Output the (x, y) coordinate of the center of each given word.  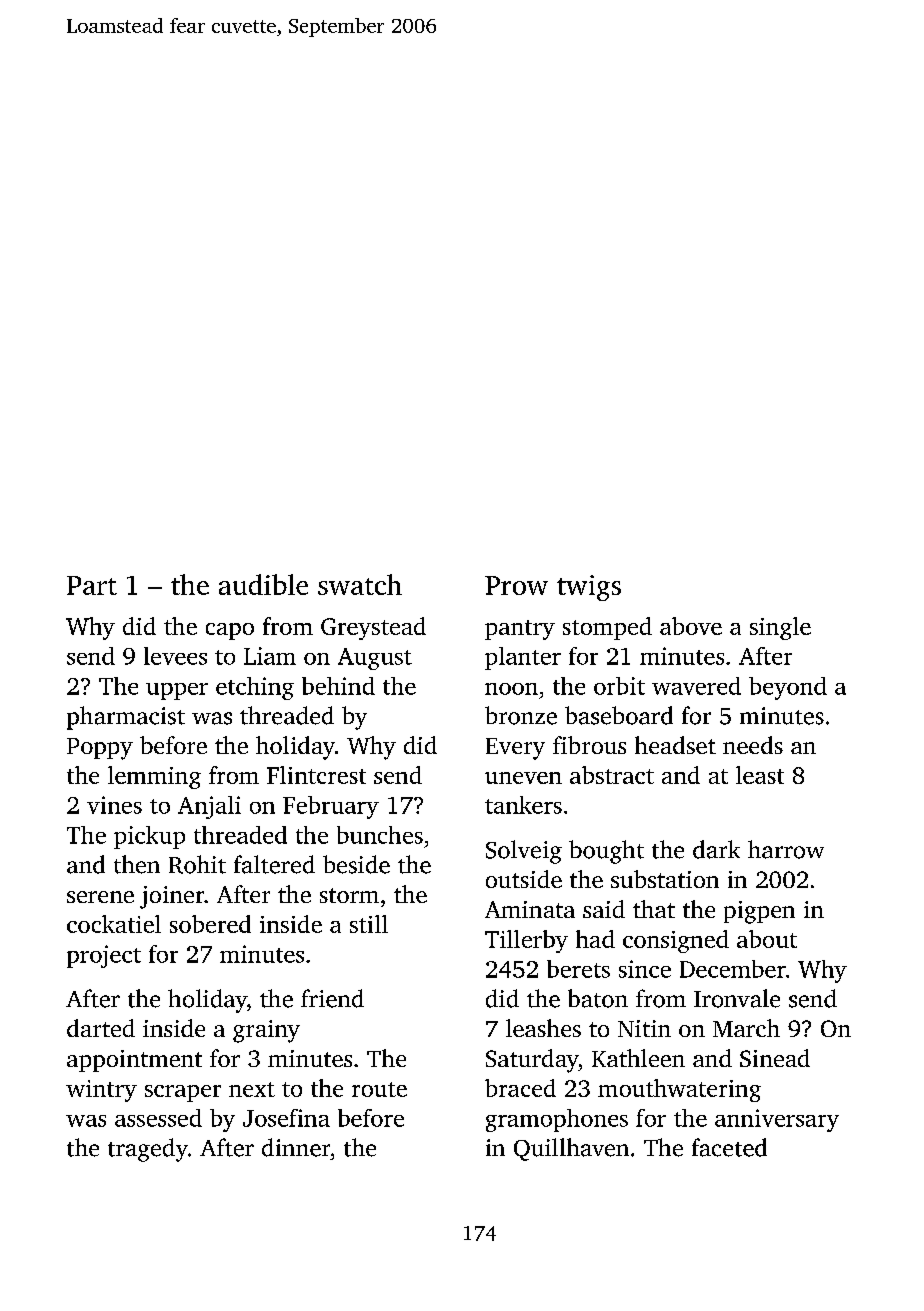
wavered (696, 686)
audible (263, 584)
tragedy (148, 1150)
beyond (788, 688)
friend (332, 998)
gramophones (557, 1120)
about (767, 939)
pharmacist (126, 718)
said (604, 909)
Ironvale (737, 998)
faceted (729, 1147)
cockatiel (114, 924)
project (104, 956)
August (375, 659)
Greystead (373, 628)
